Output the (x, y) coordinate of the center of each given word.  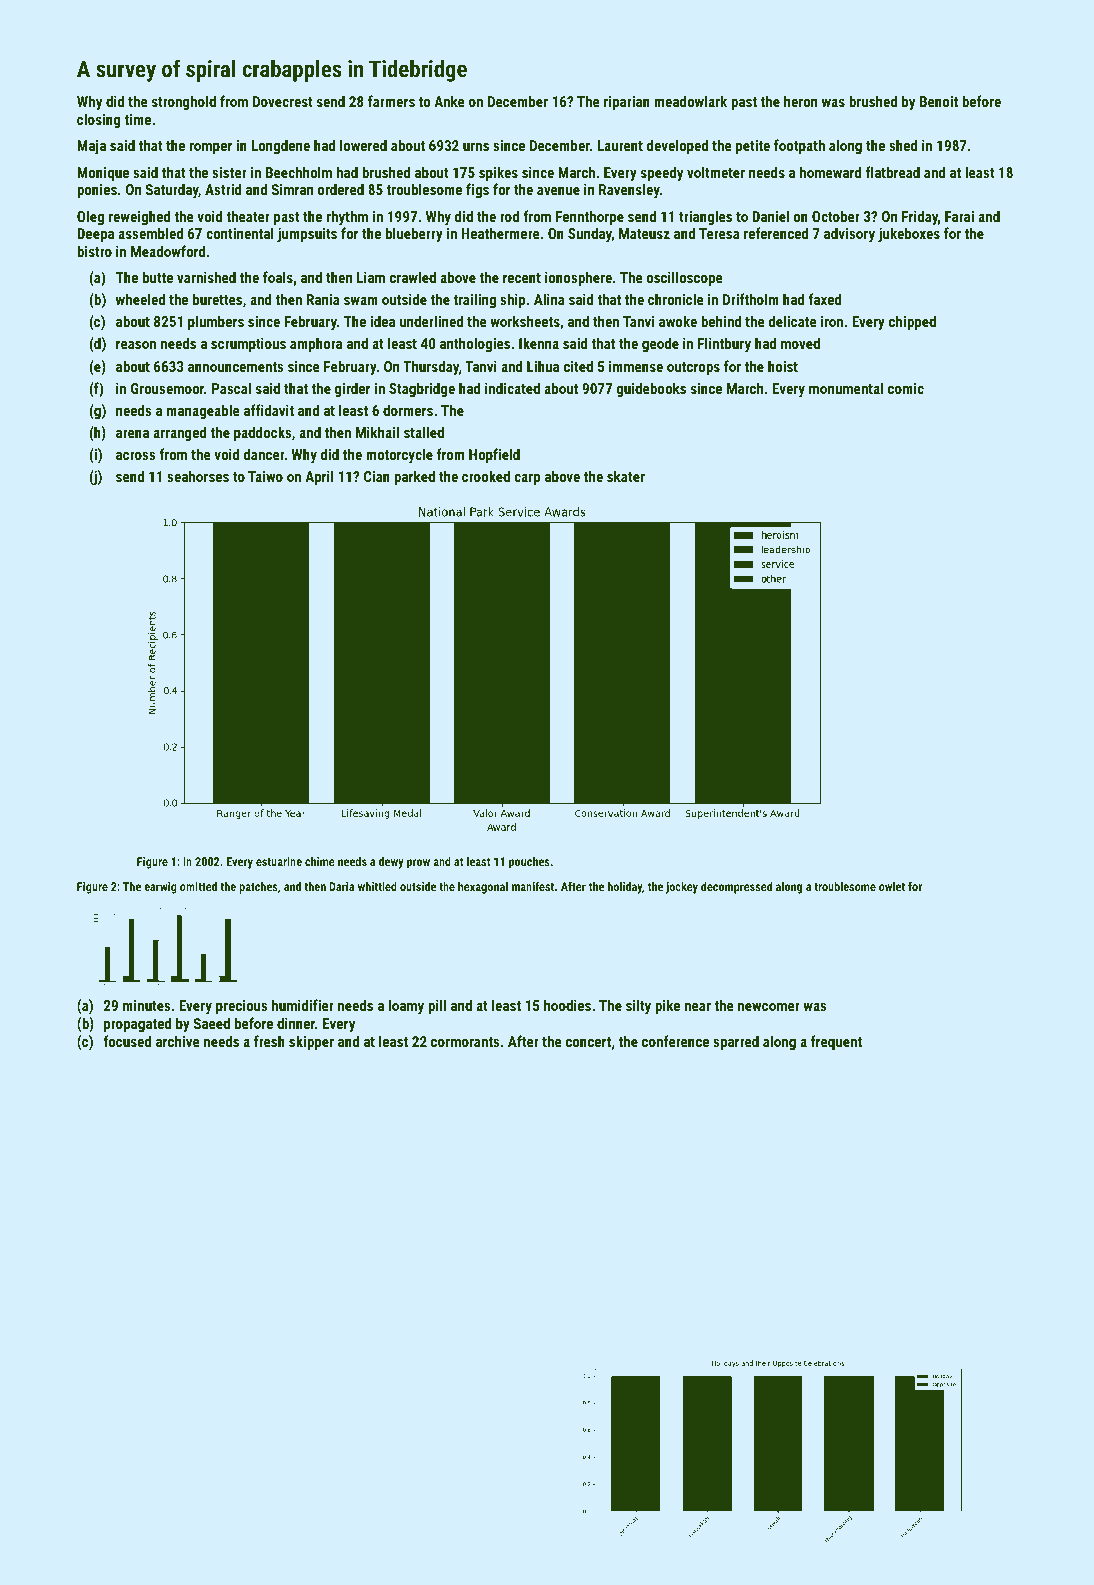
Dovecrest (283, 101)
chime (320, 861)
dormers (408, 410)
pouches (529, 863)
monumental (846, 388)
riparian (627, 103)
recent (522, 278)
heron (800, 101)
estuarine (279, 861)
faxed (825, 299)
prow (418, 864)
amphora (316, 344)
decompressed (736, 888)
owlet (892, 886)
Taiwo (265, 476)
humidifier (303, 1005)
